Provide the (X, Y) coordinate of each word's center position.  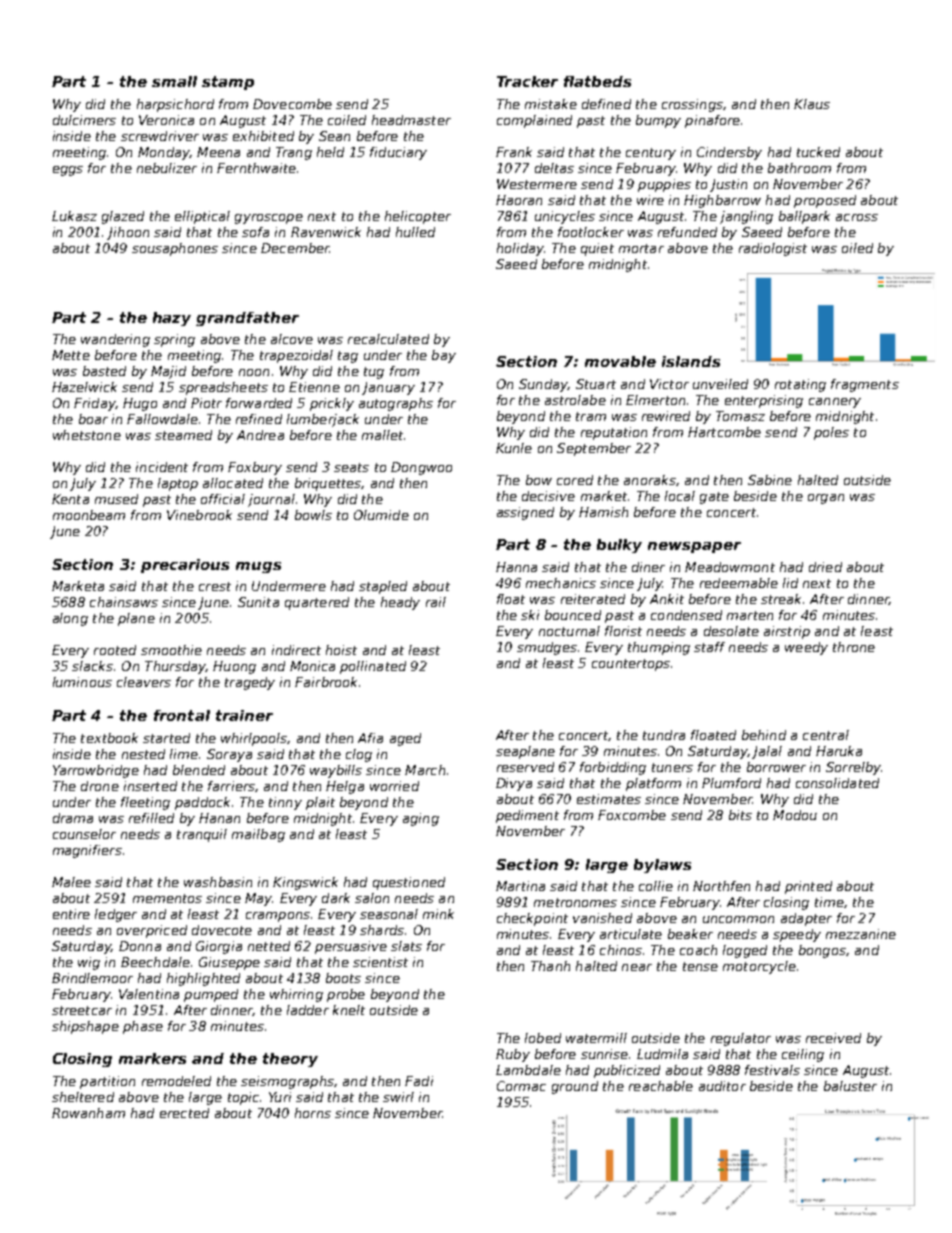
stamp (228, 83)
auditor (722, 1086)
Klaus (812, 104)
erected (184, 1113)
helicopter (418, 217)
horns (313, 1113)
